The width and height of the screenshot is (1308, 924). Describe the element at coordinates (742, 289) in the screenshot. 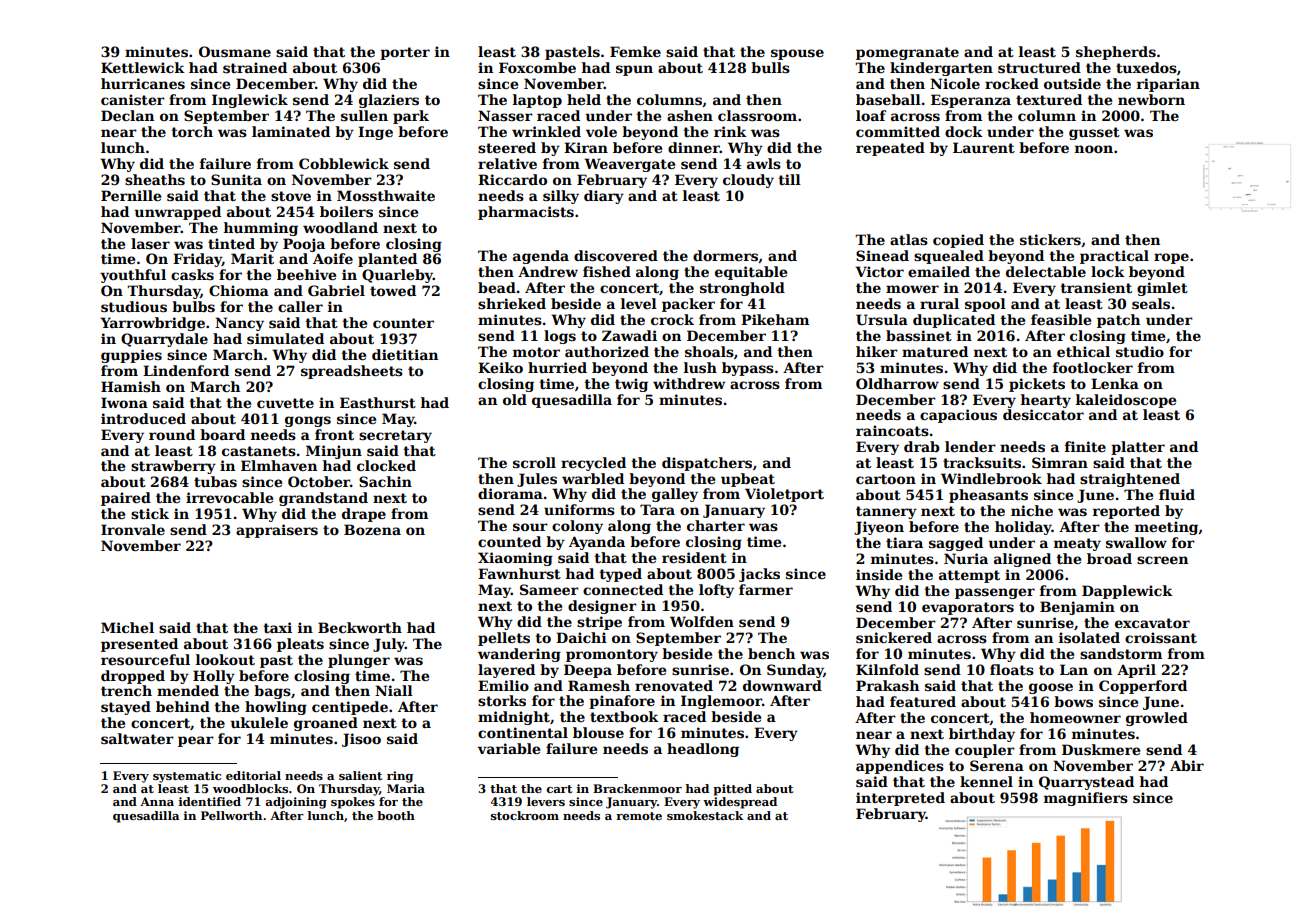

I see `stronghold` at that location.
